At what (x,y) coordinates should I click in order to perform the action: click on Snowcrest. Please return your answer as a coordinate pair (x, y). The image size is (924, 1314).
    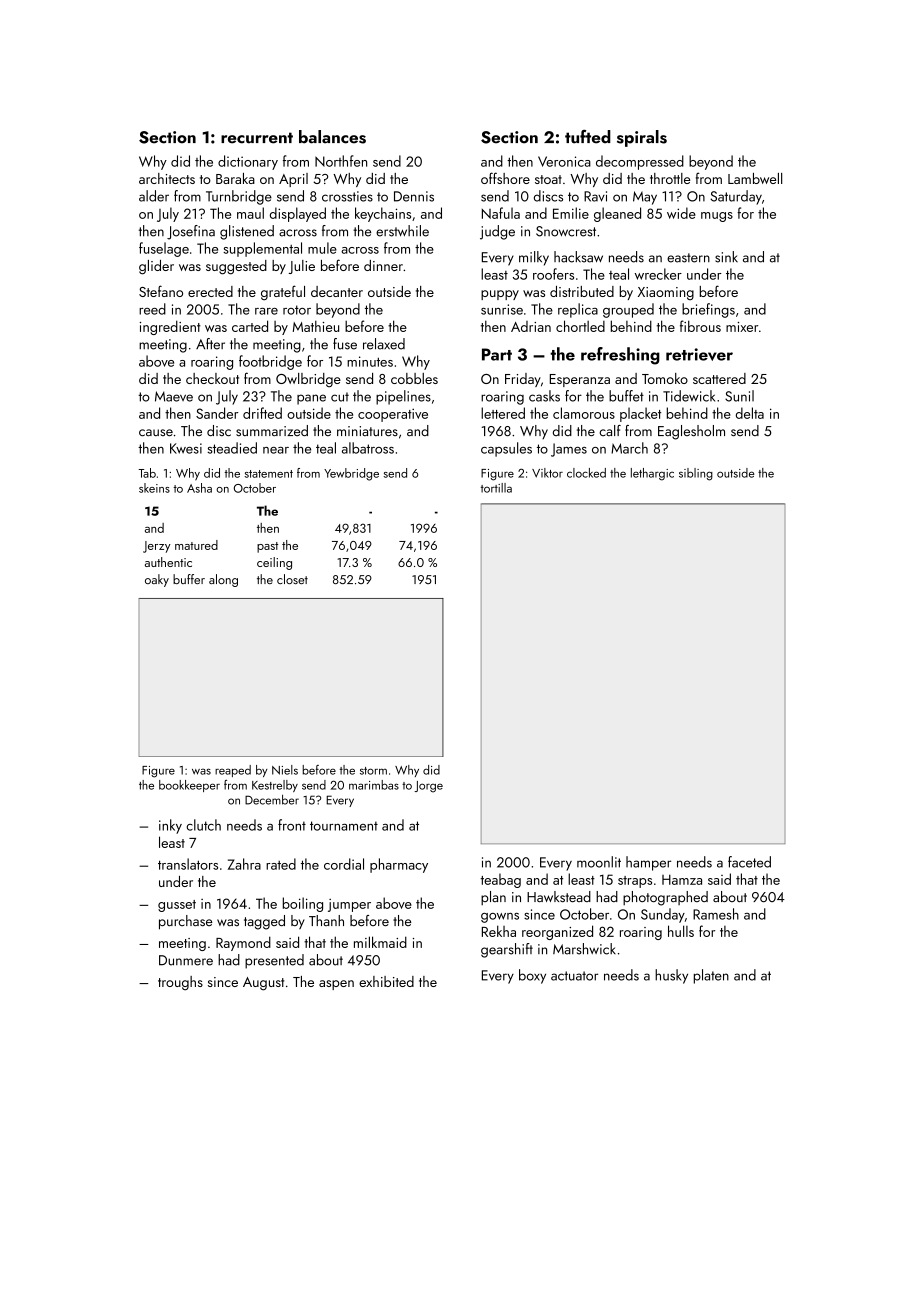
    Looking at the image, I should click on (566, 231).
